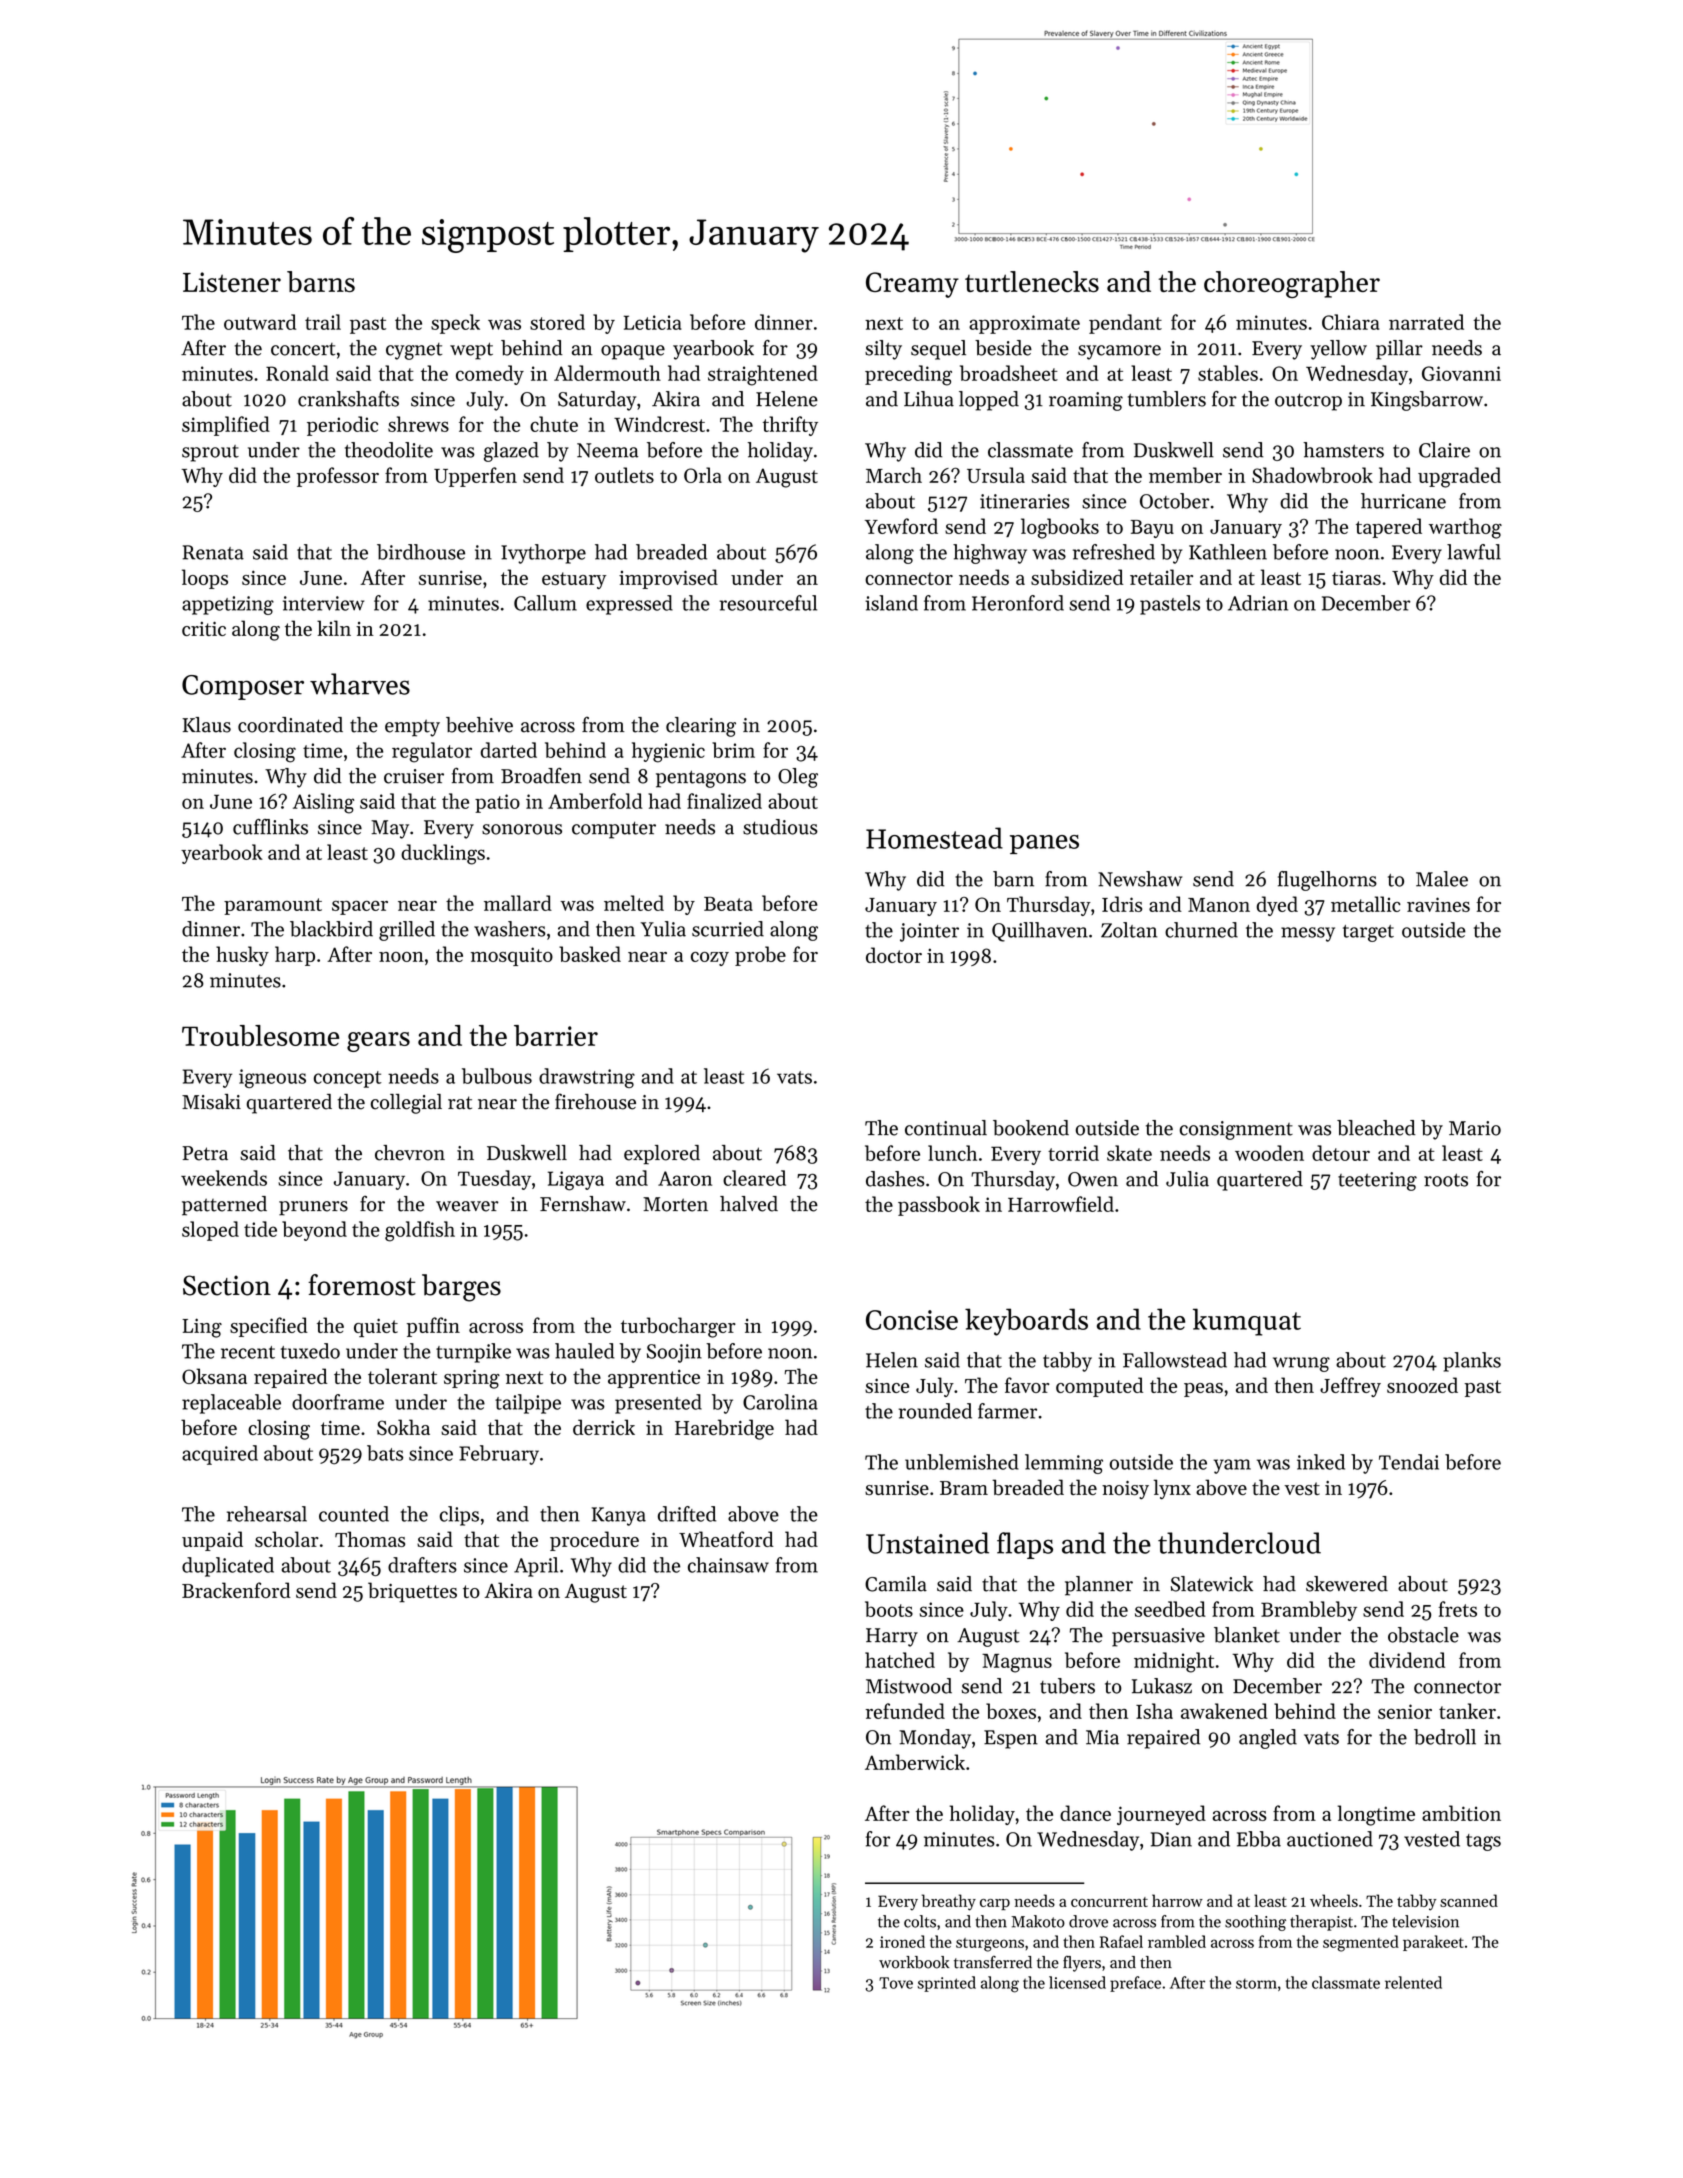 Image resolution: width=1683 pixels, height=2178 pixels. Describe the element at coordinates (412, 1592) in the screenshot. I see `briquettes` at that location.
